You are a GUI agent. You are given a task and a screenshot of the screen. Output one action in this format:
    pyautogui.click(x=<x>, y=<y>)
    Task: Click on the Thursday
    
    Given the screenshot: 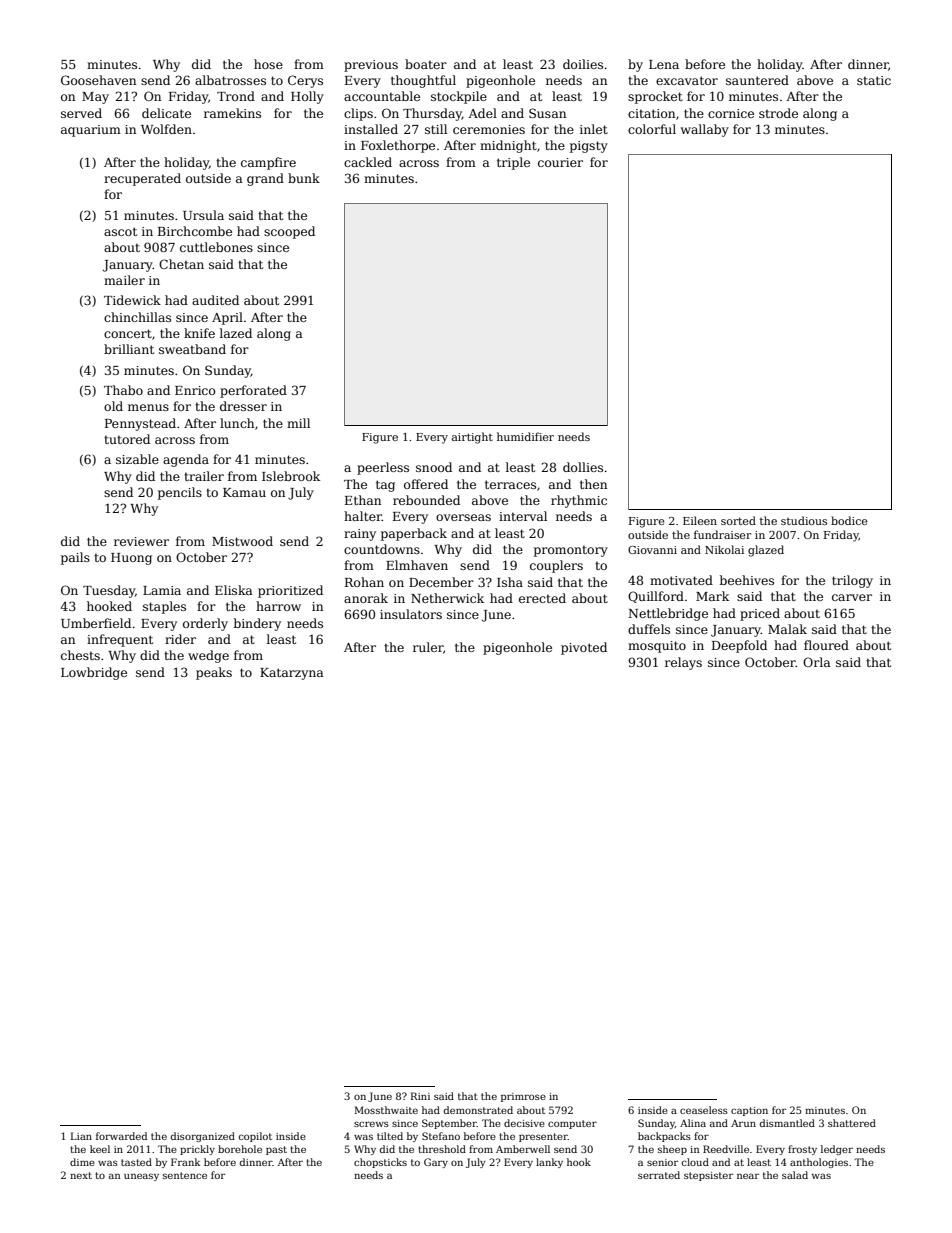 What is the action you would take?
    pyautogui.click(x=432, y=114)
